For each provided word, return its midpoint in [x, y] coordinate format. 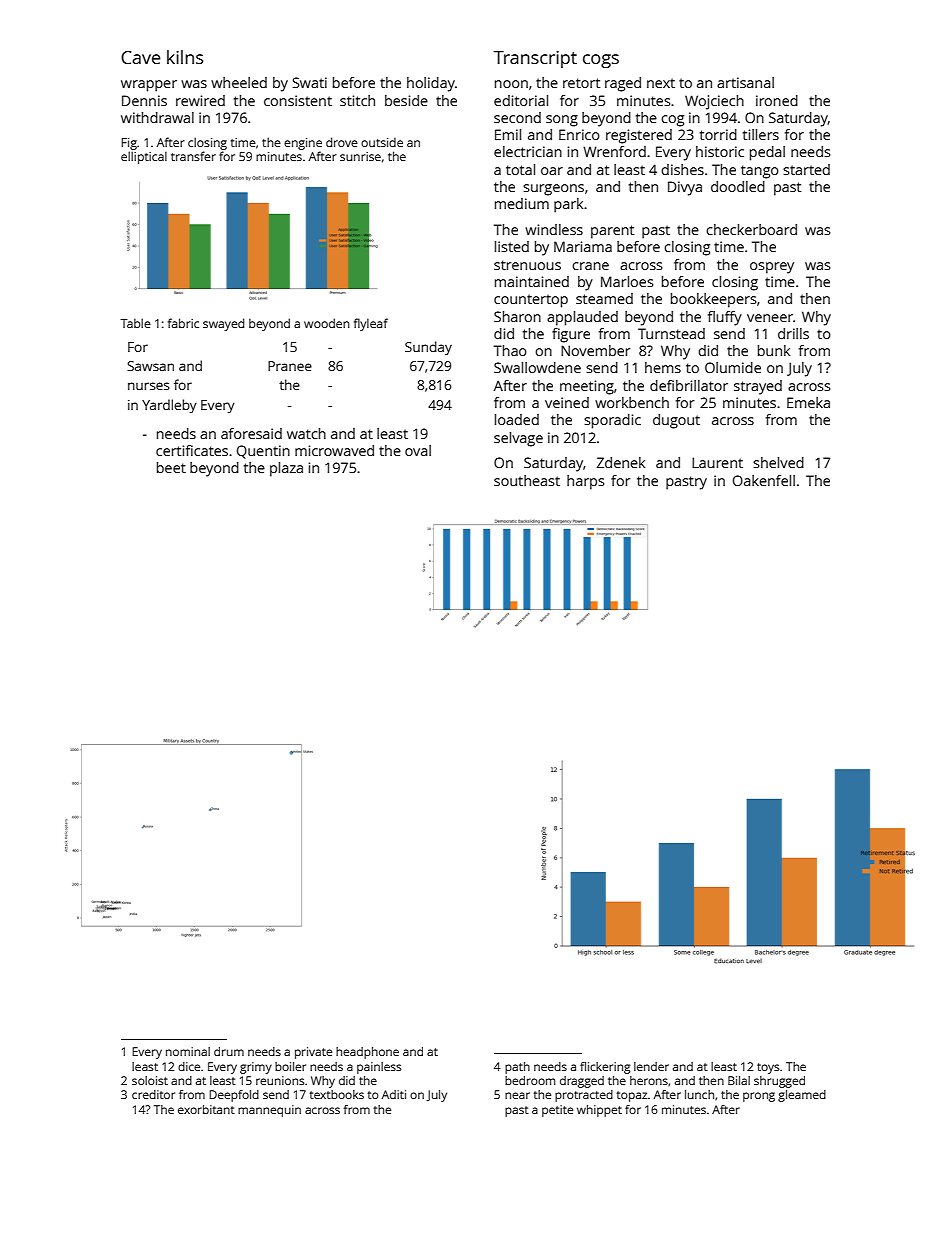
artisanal [745, 82]
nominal [188, 1051]
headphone [367, 1053]
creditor [153, 1094]
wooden [327, 323]
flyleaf [371, 324]
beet [171, 467]
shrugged [779, 1082]
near [517, 1095]
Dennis [144, 100]
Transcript [535, 59]
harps [585, 482]
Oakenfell [764, 480]
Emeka [808, 402]
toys [768, 1068]
